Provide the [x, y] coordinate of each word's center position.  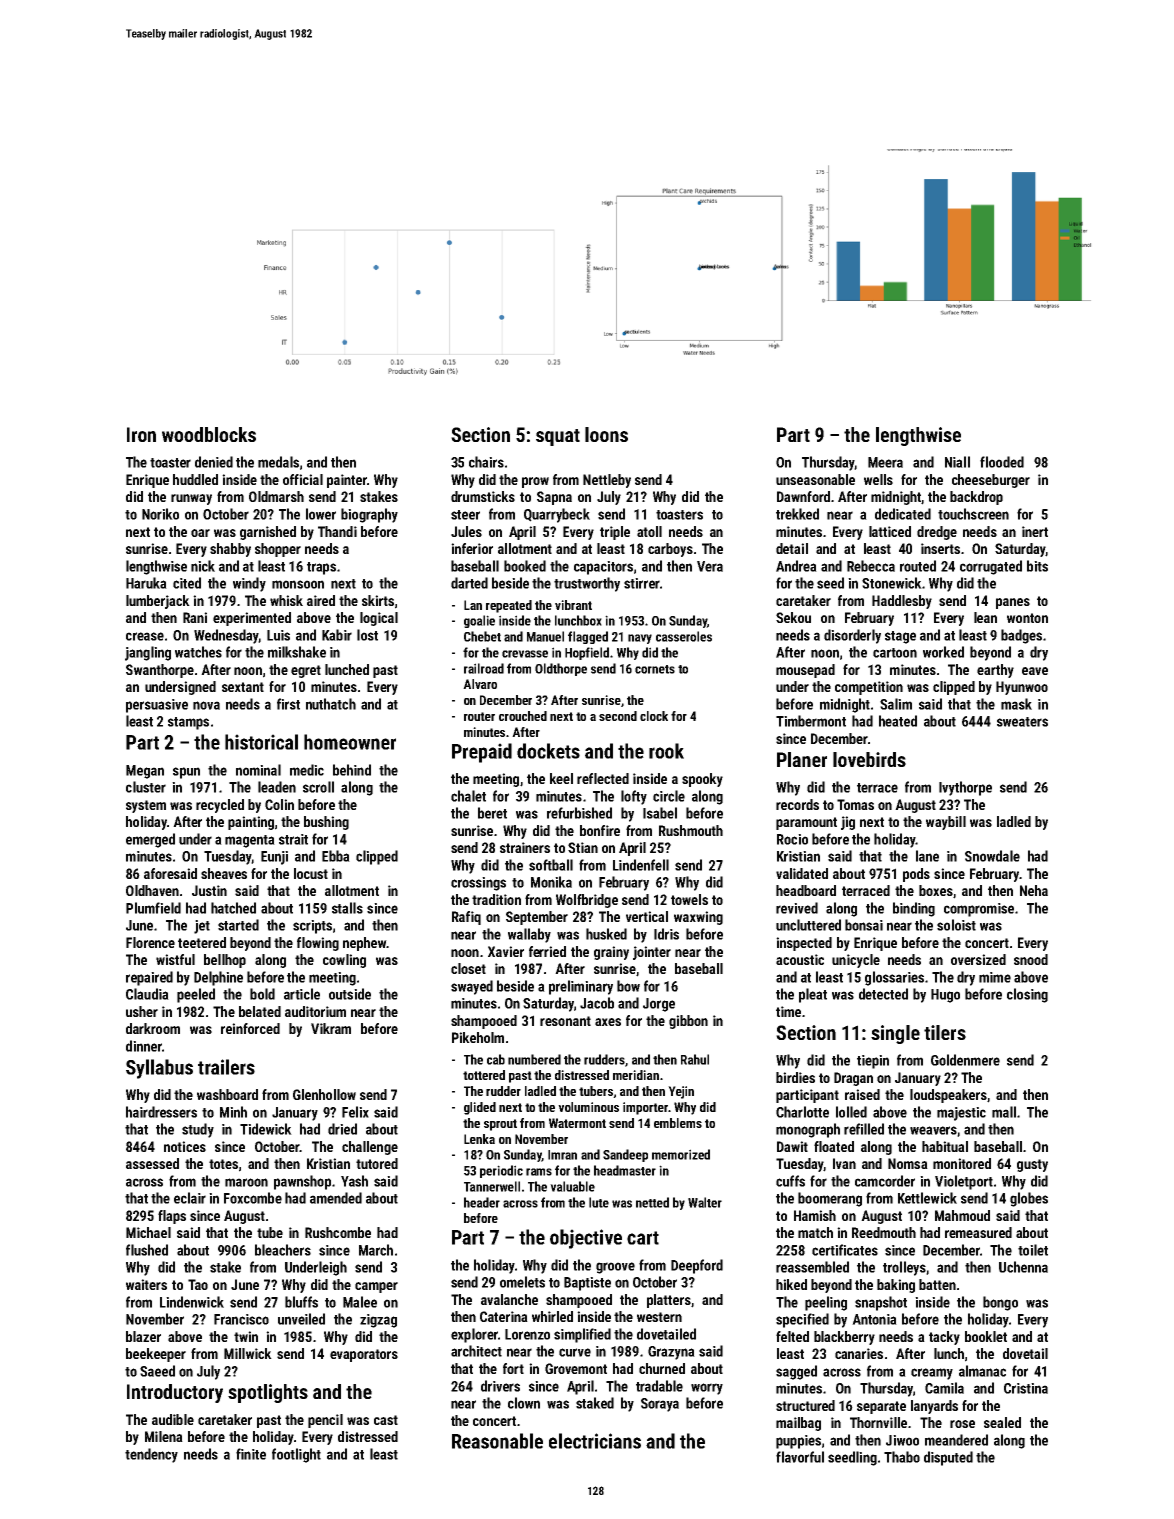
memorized [681, 1154]
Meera [885, 462]
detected [883, 994]
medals [278, 462]
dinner [144, 1046]
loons [606, 434]
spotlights [268, 1393]
